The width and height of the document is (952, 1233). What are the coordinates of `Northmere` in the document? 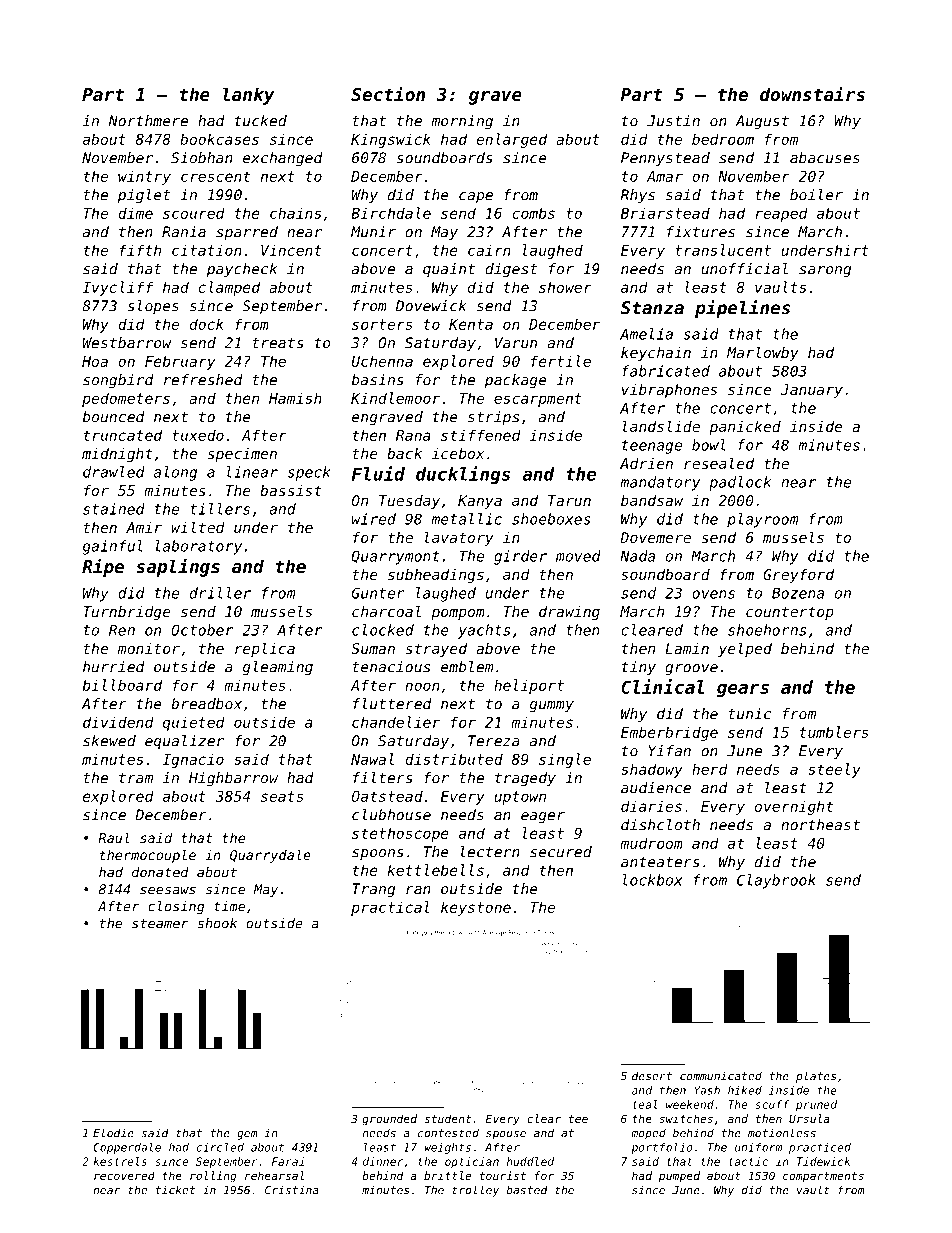 It's located at (148, 121).
